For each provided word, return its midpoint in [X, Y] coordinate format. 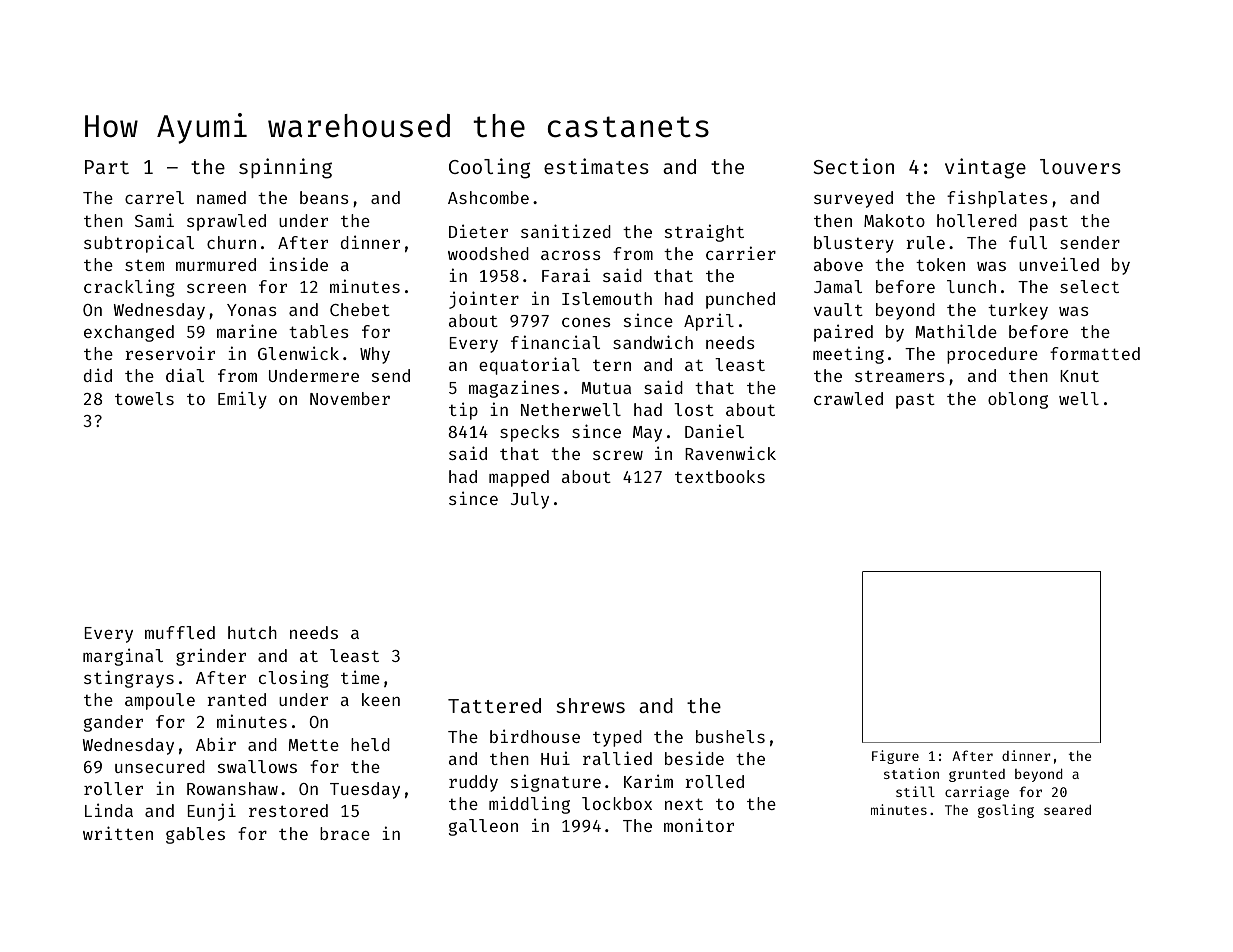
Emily [242, 400]
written [118, 833]
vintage [985, 168]
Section [853, 166]
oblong [1018, 400]
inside [298, 264]
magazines [514, 389]
